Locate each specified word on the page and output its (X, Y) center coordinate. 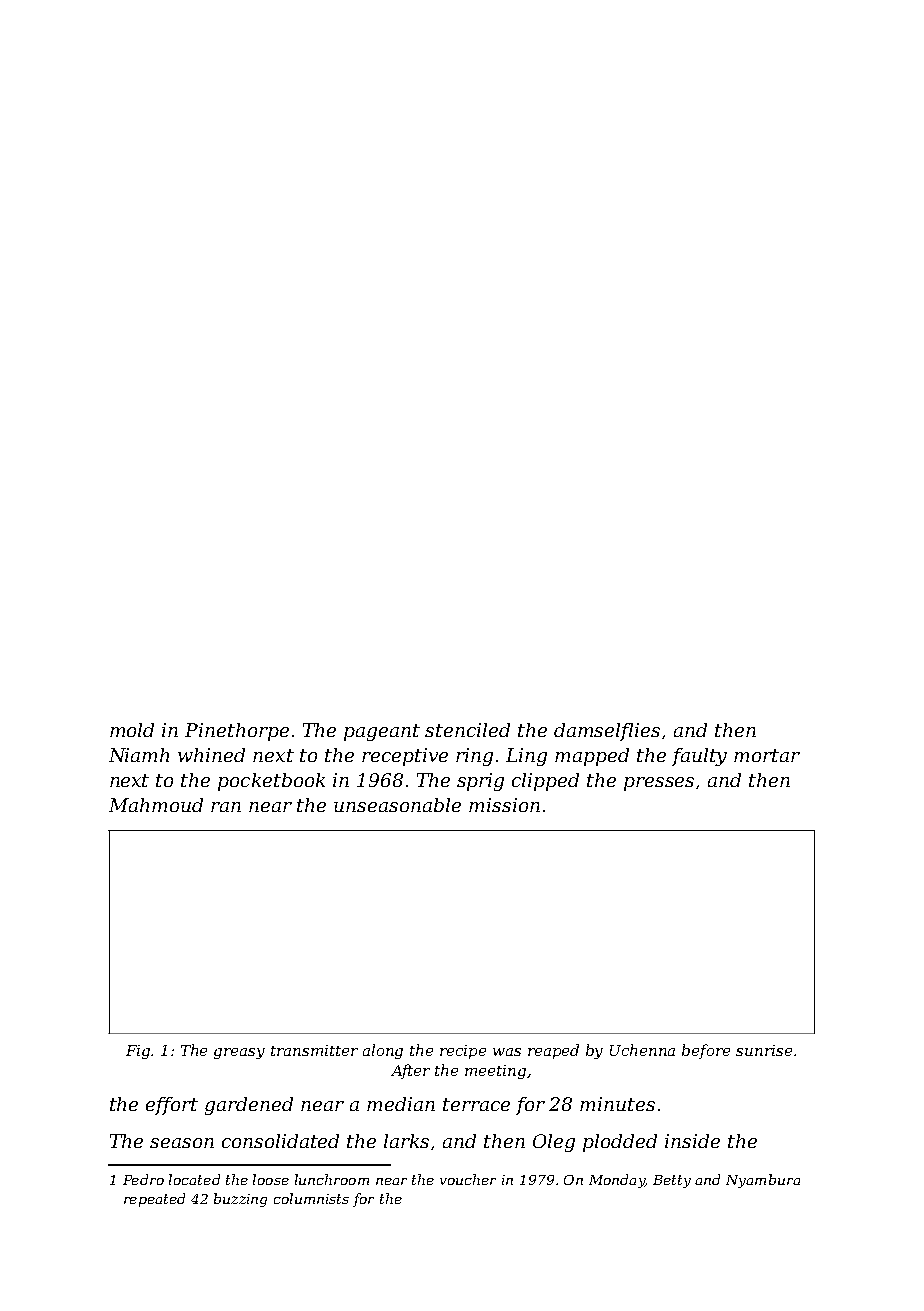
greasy (239, 1053)
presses (659, 784)
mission (504, 805)
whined (211, 755)
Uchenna (642, 1050)
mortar (767, 755)
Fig (139, 1052)
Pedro (143, 1179)
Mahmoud (156, 805)
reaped (553, 1051)
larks (406, 1141)
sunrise (764, 1050)
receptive (405, 757)
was (507, 1052)
